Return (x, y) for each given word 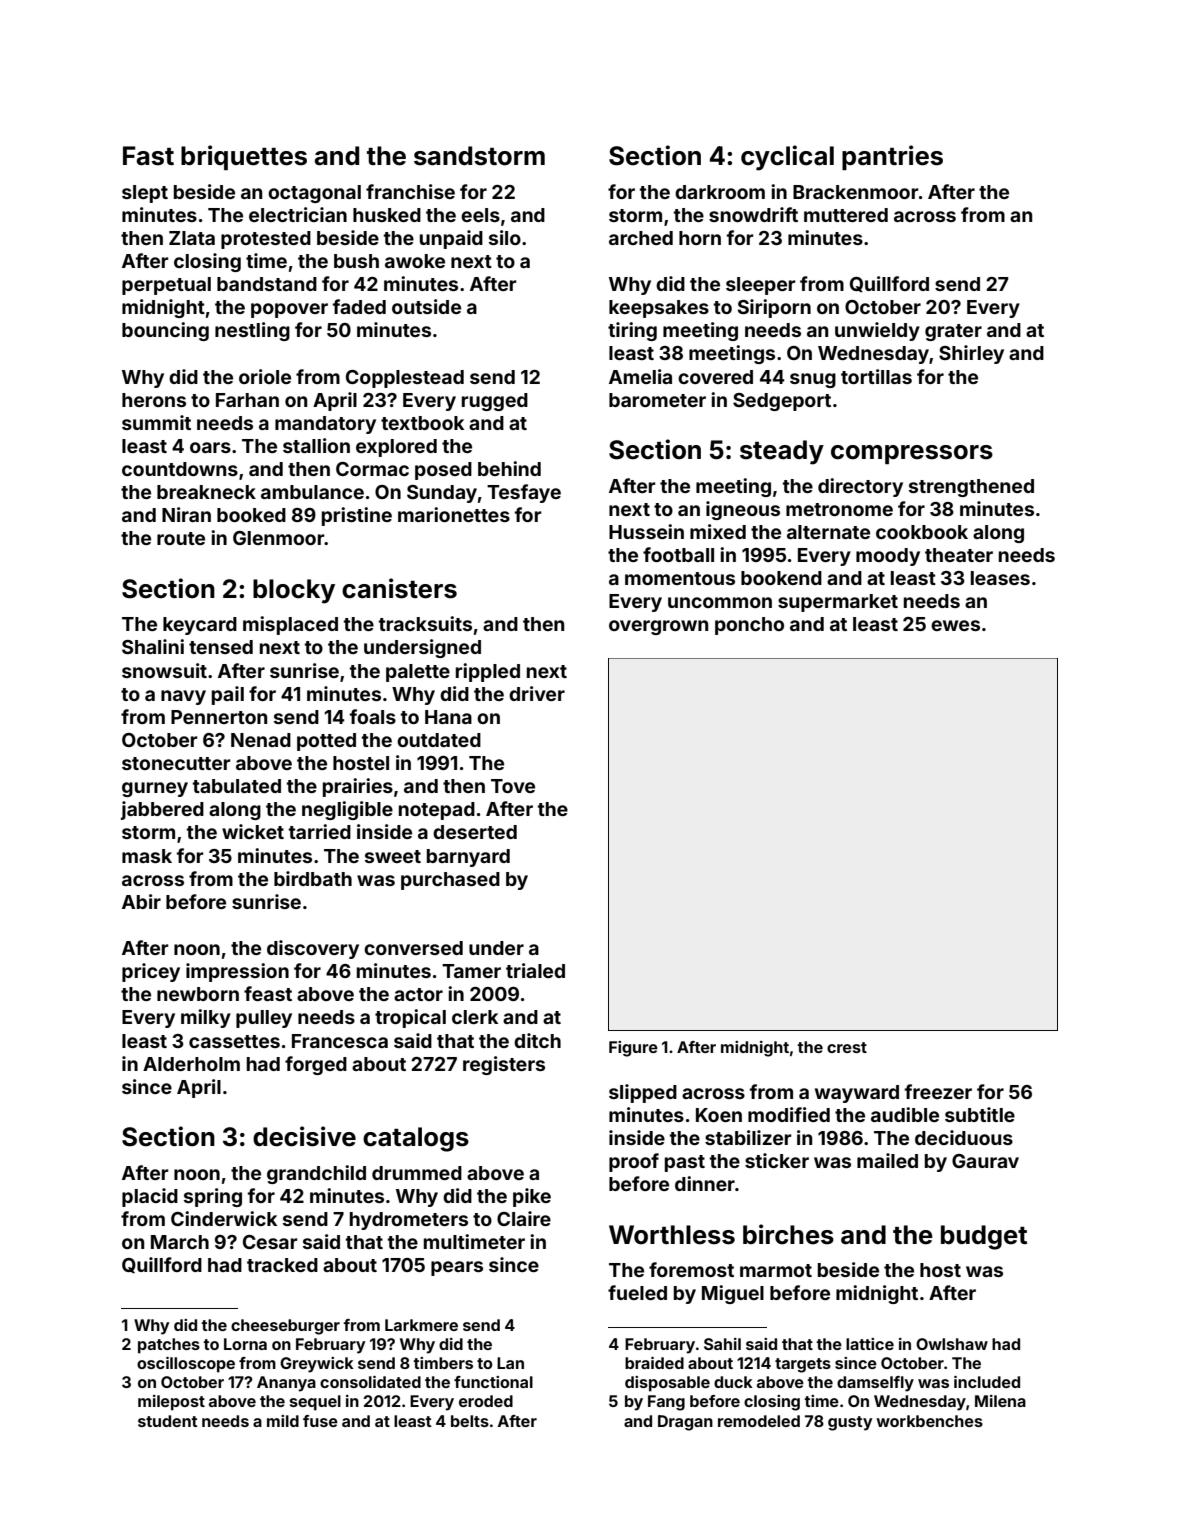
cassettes (234, 1041)
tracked (282, 1265)
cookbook (922, 532)
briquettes (244, 157)
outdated (439, 740)
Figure (633, 1049)
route (181, 538)
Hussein (646, 531)
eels (480, 215)
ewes (955, 625)
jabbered (162, 810)
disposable (667, 1384)
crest (847, 1047)
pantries (892, 157)
